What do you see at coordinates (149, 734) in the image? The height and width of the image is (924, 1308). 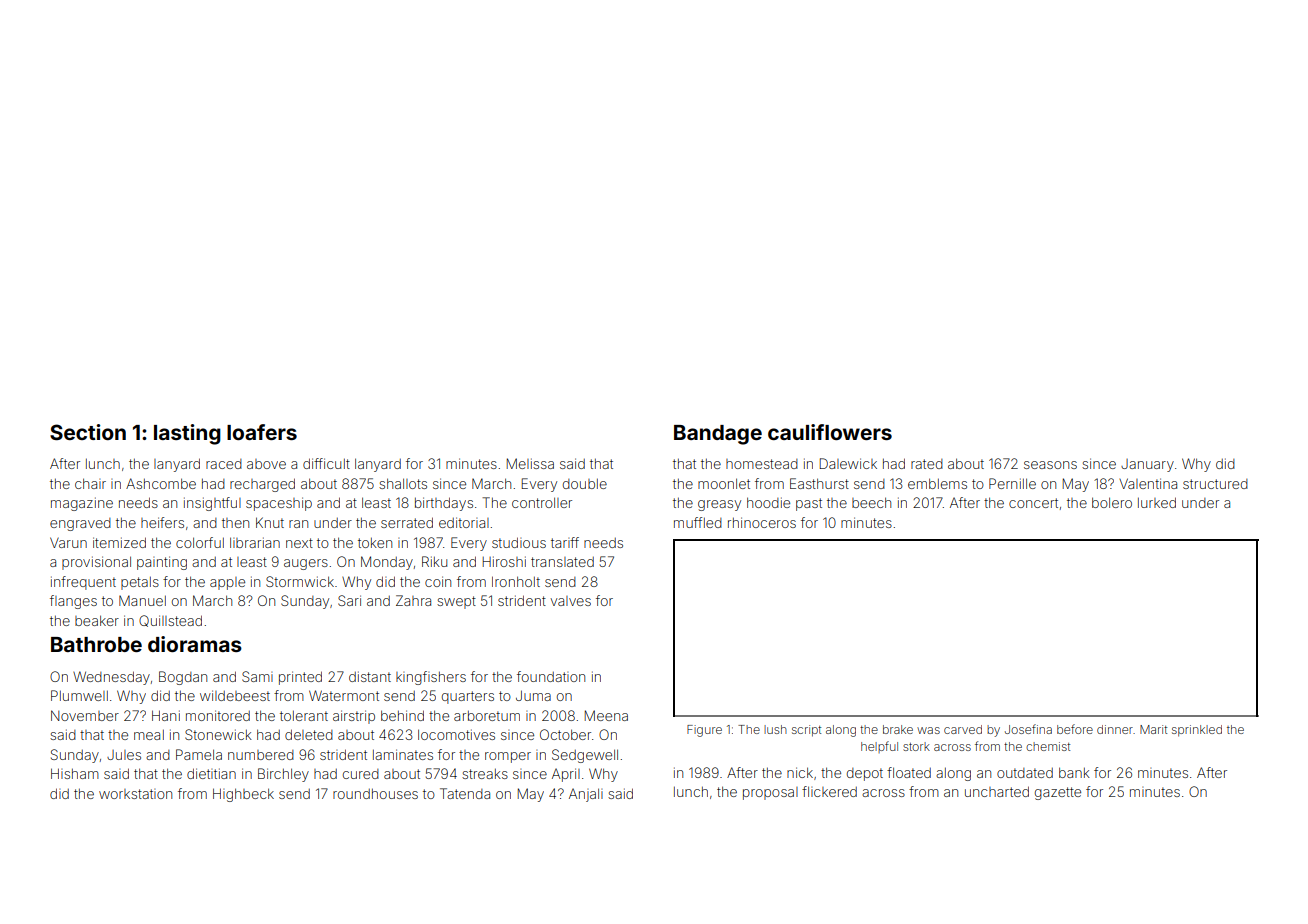 I see `meal` at bounding box center [149, 734].
